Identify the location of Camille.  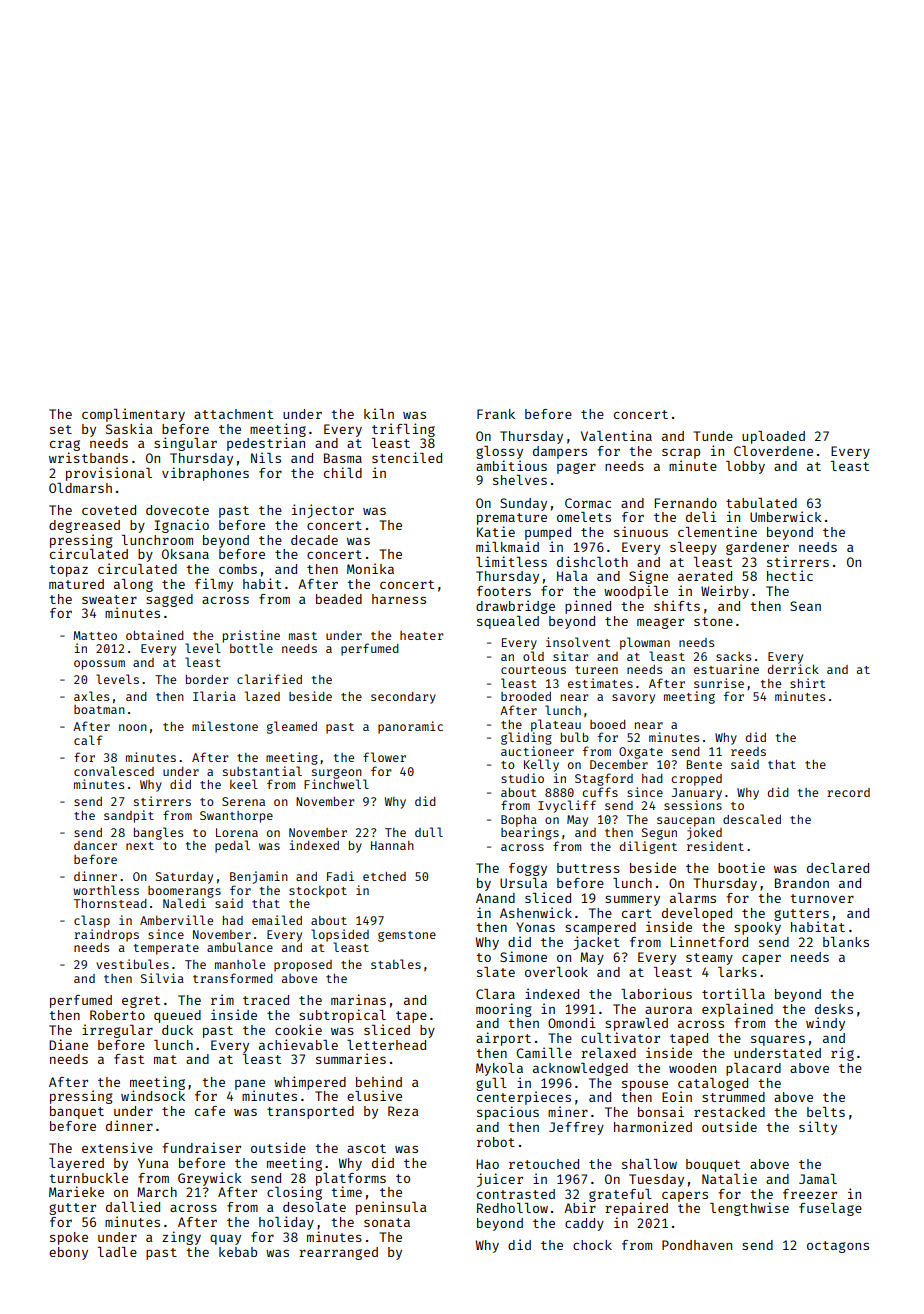
(544, 1052).
